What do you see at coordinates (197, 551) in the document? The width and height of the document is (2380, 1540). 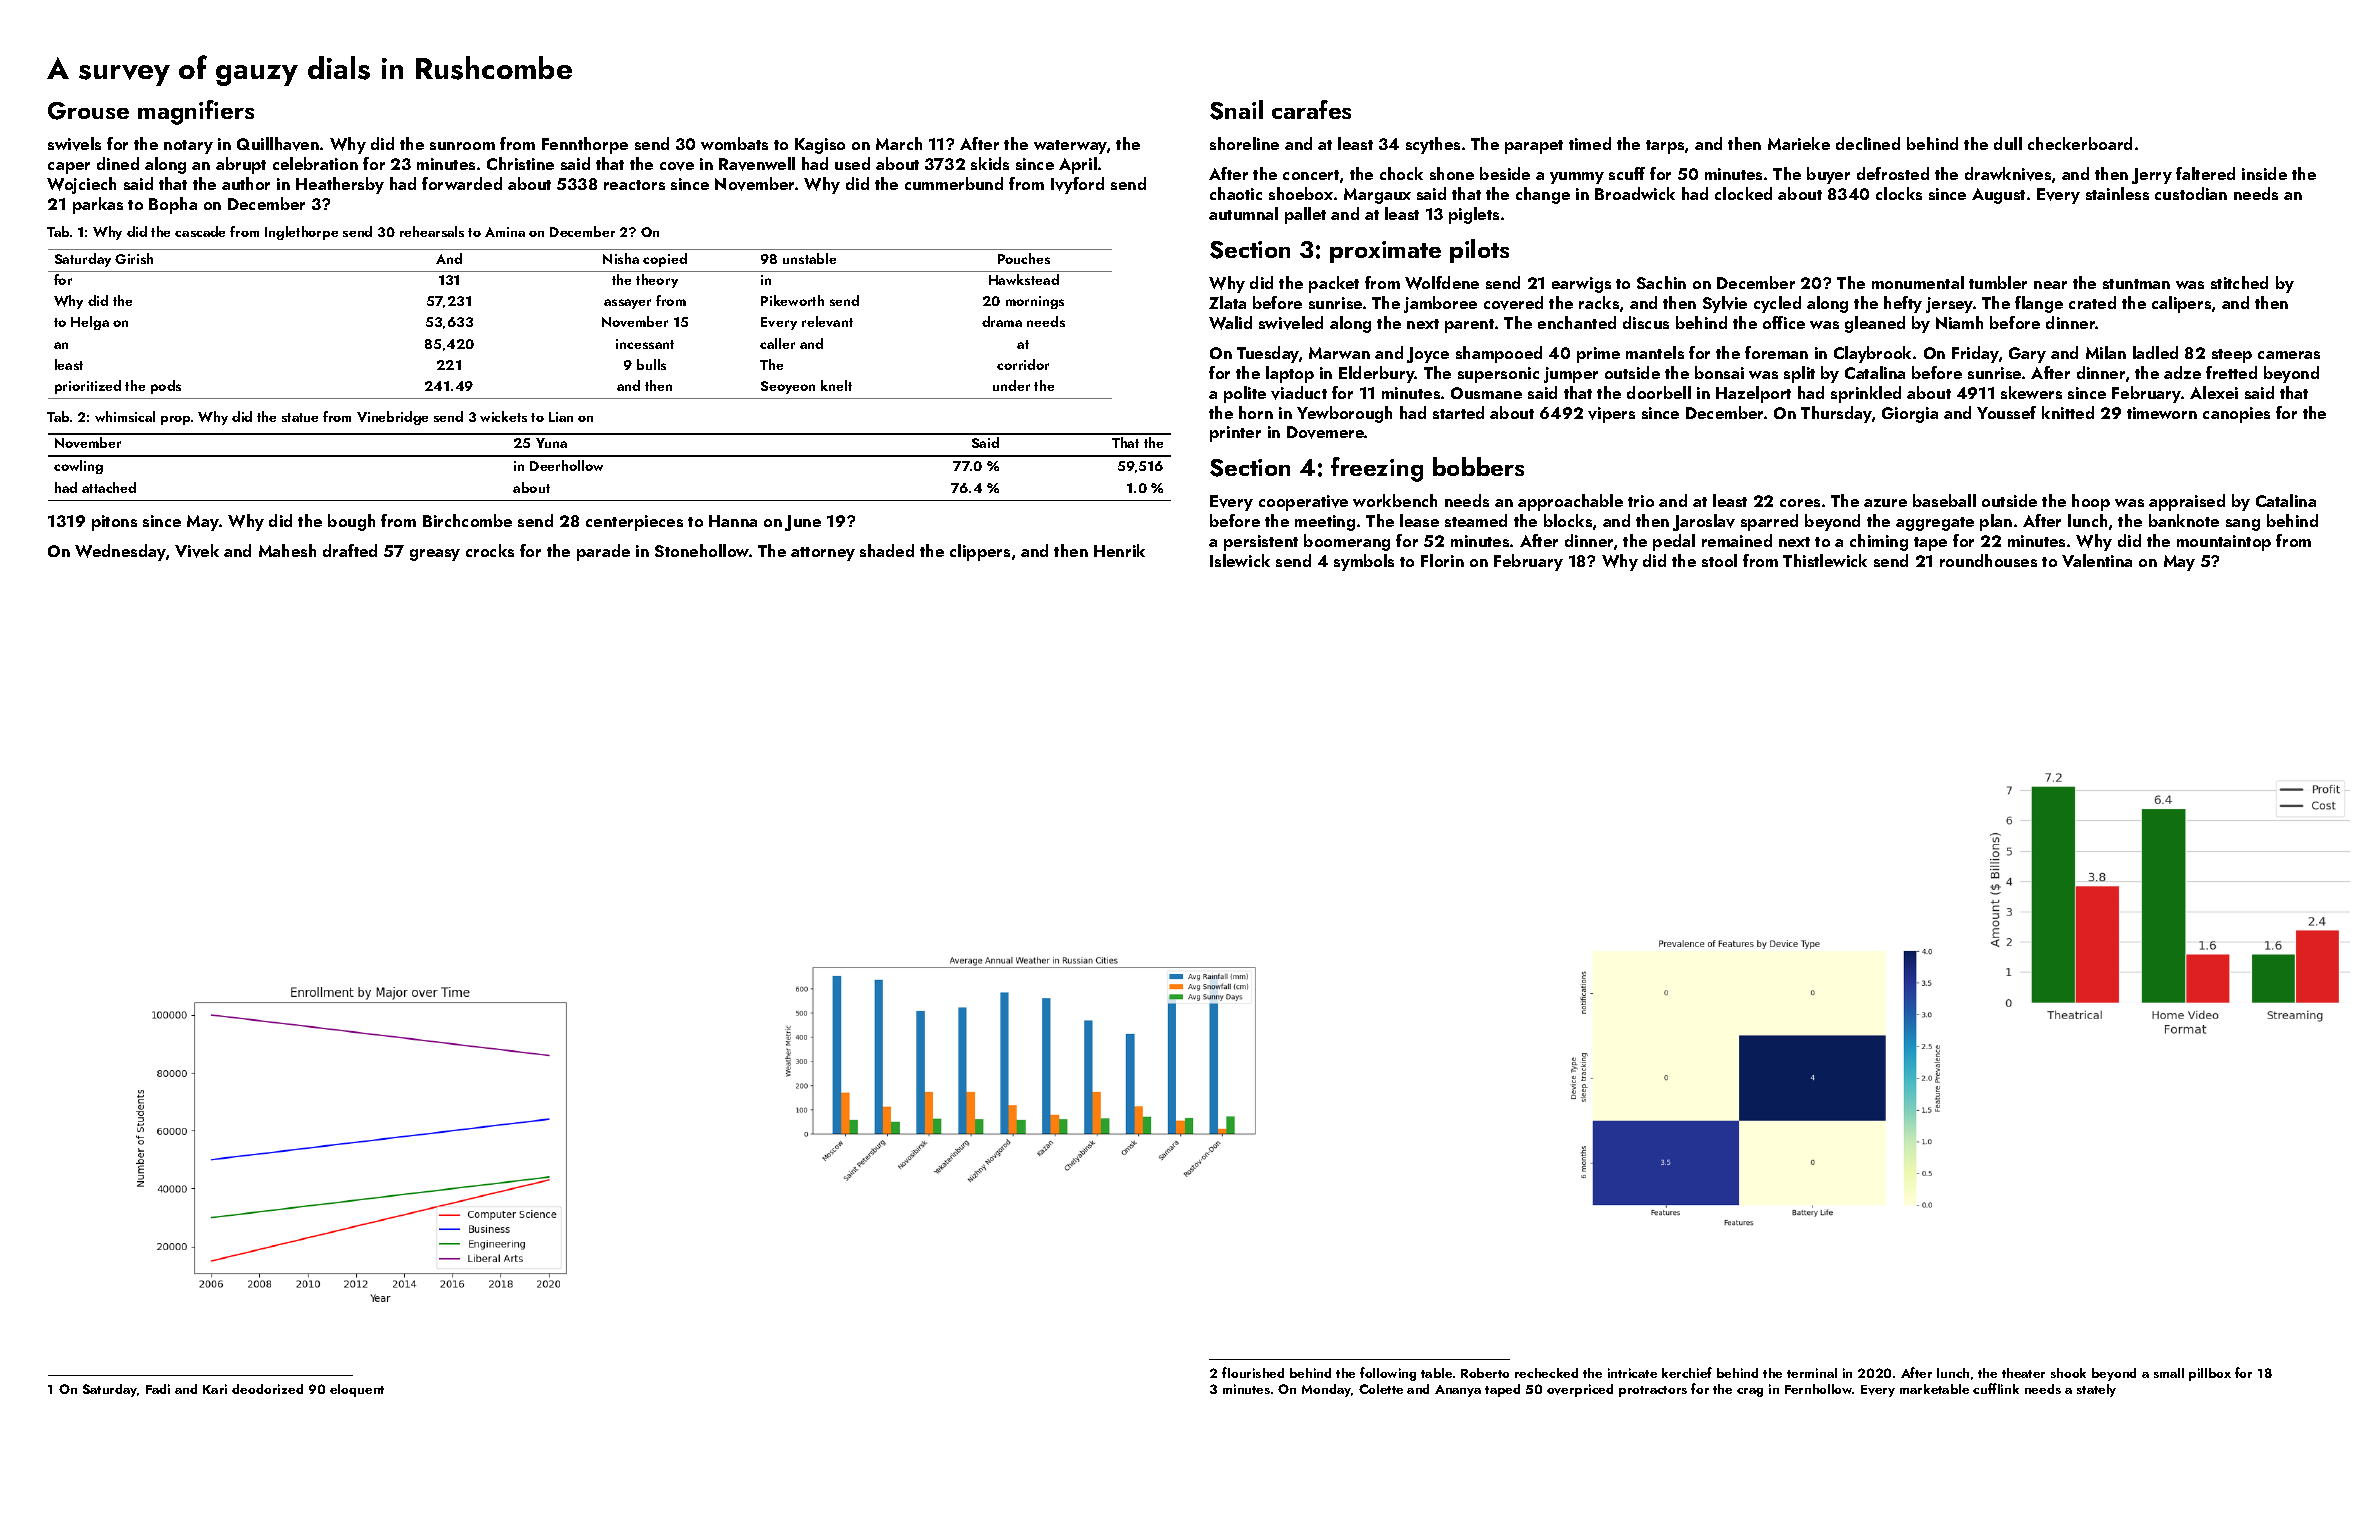 I see `Vivek` at bounding box center [197, 551].
